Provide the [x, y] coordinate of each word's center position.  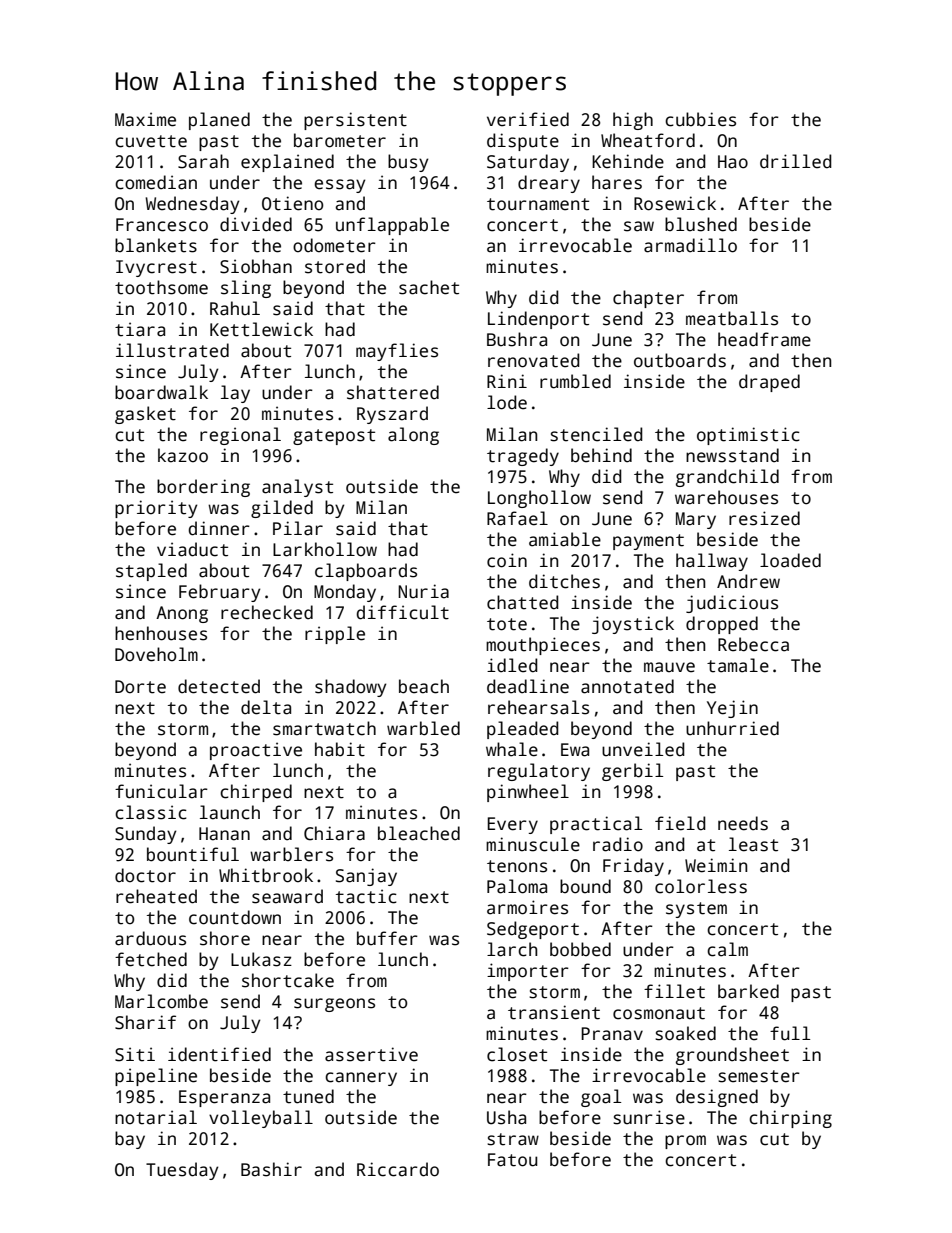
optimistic [748, 436]
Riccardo [398, 1169]
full [790, 1033]
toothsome [161, 287]
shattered [393, 392]
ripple [335, 635]
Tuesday [182, 1171]
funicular [161, 791]
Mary [696, 520]
